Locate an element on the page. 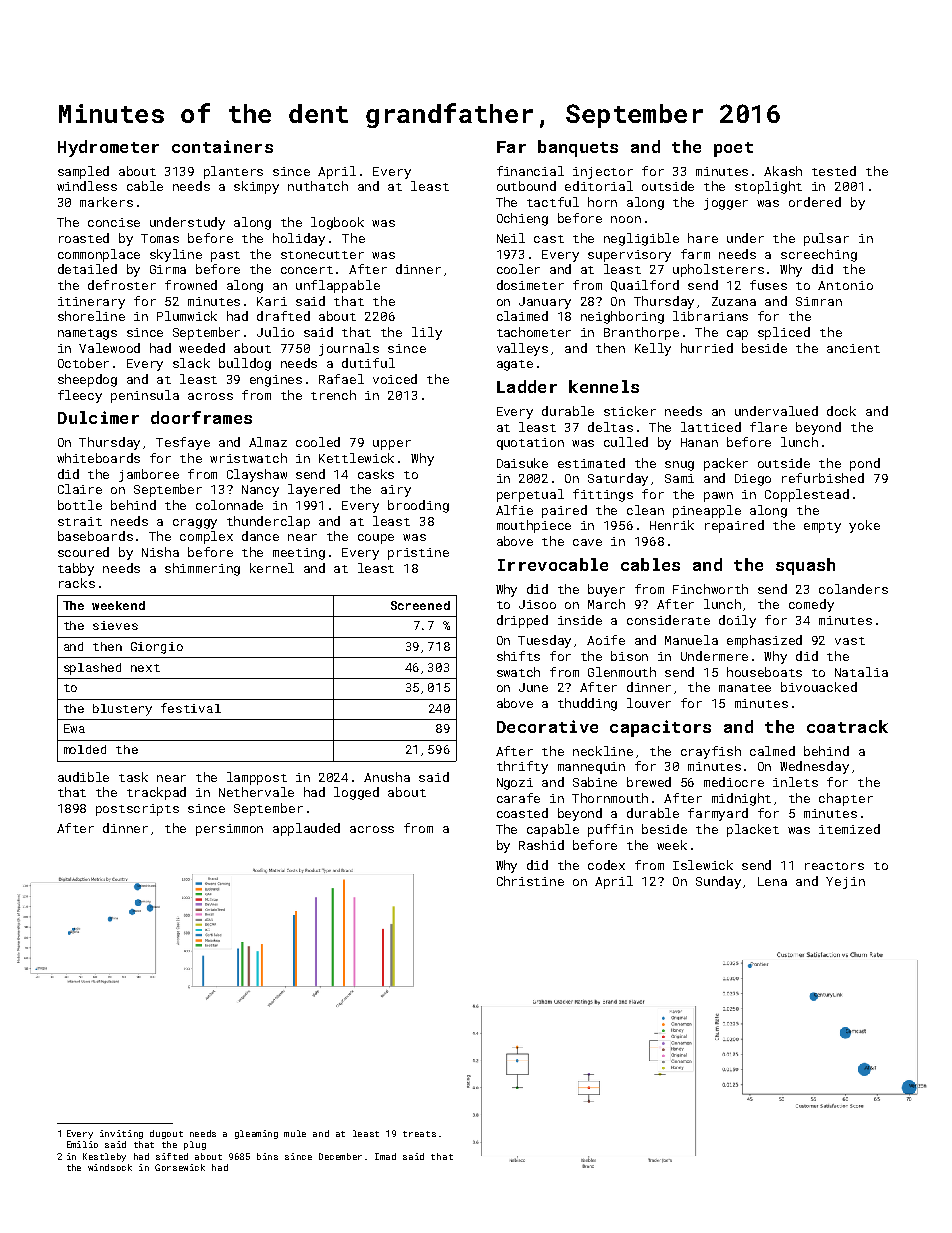  banquets is located at coordinates (578, 148).
